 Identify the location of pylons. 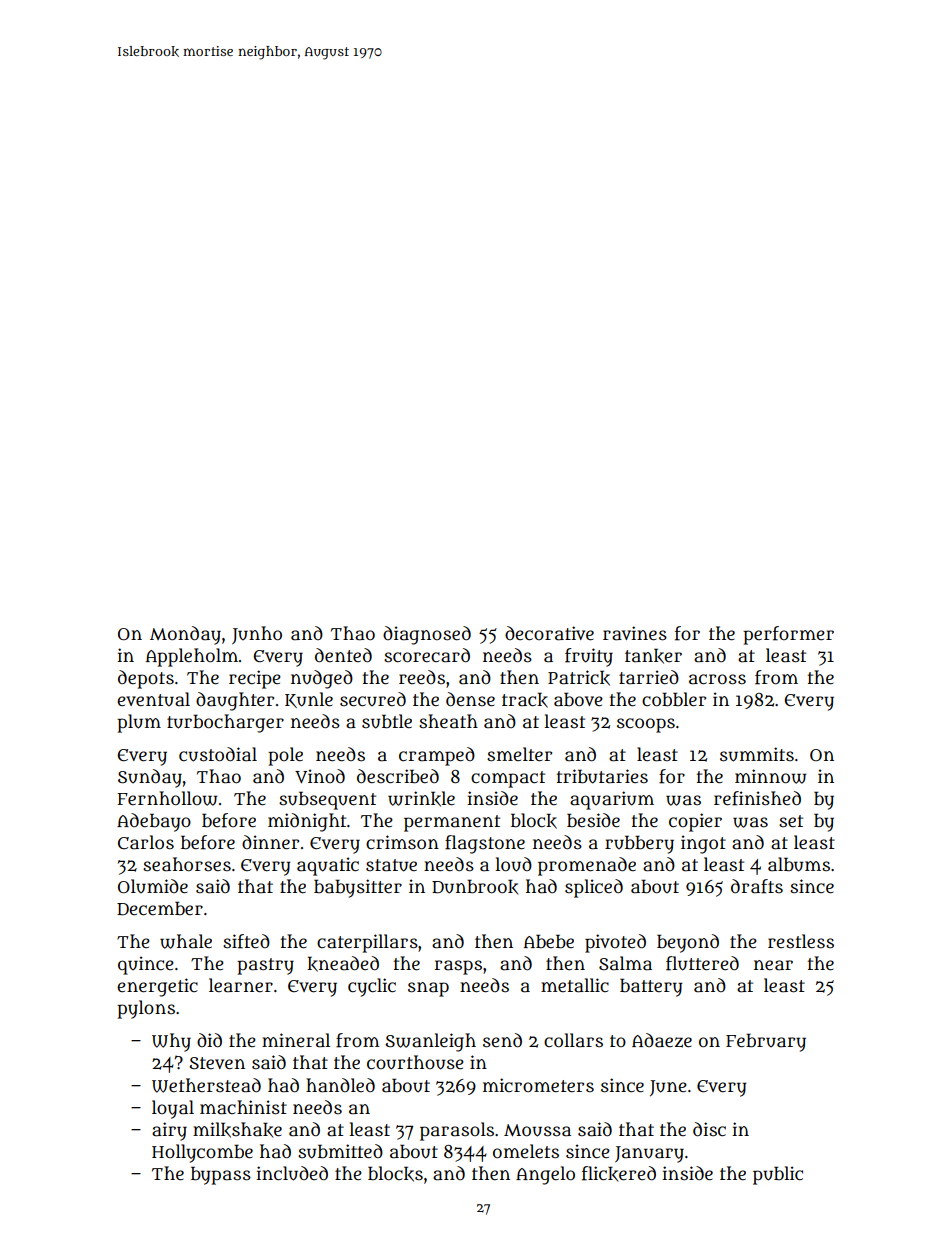
(146, 1009).
